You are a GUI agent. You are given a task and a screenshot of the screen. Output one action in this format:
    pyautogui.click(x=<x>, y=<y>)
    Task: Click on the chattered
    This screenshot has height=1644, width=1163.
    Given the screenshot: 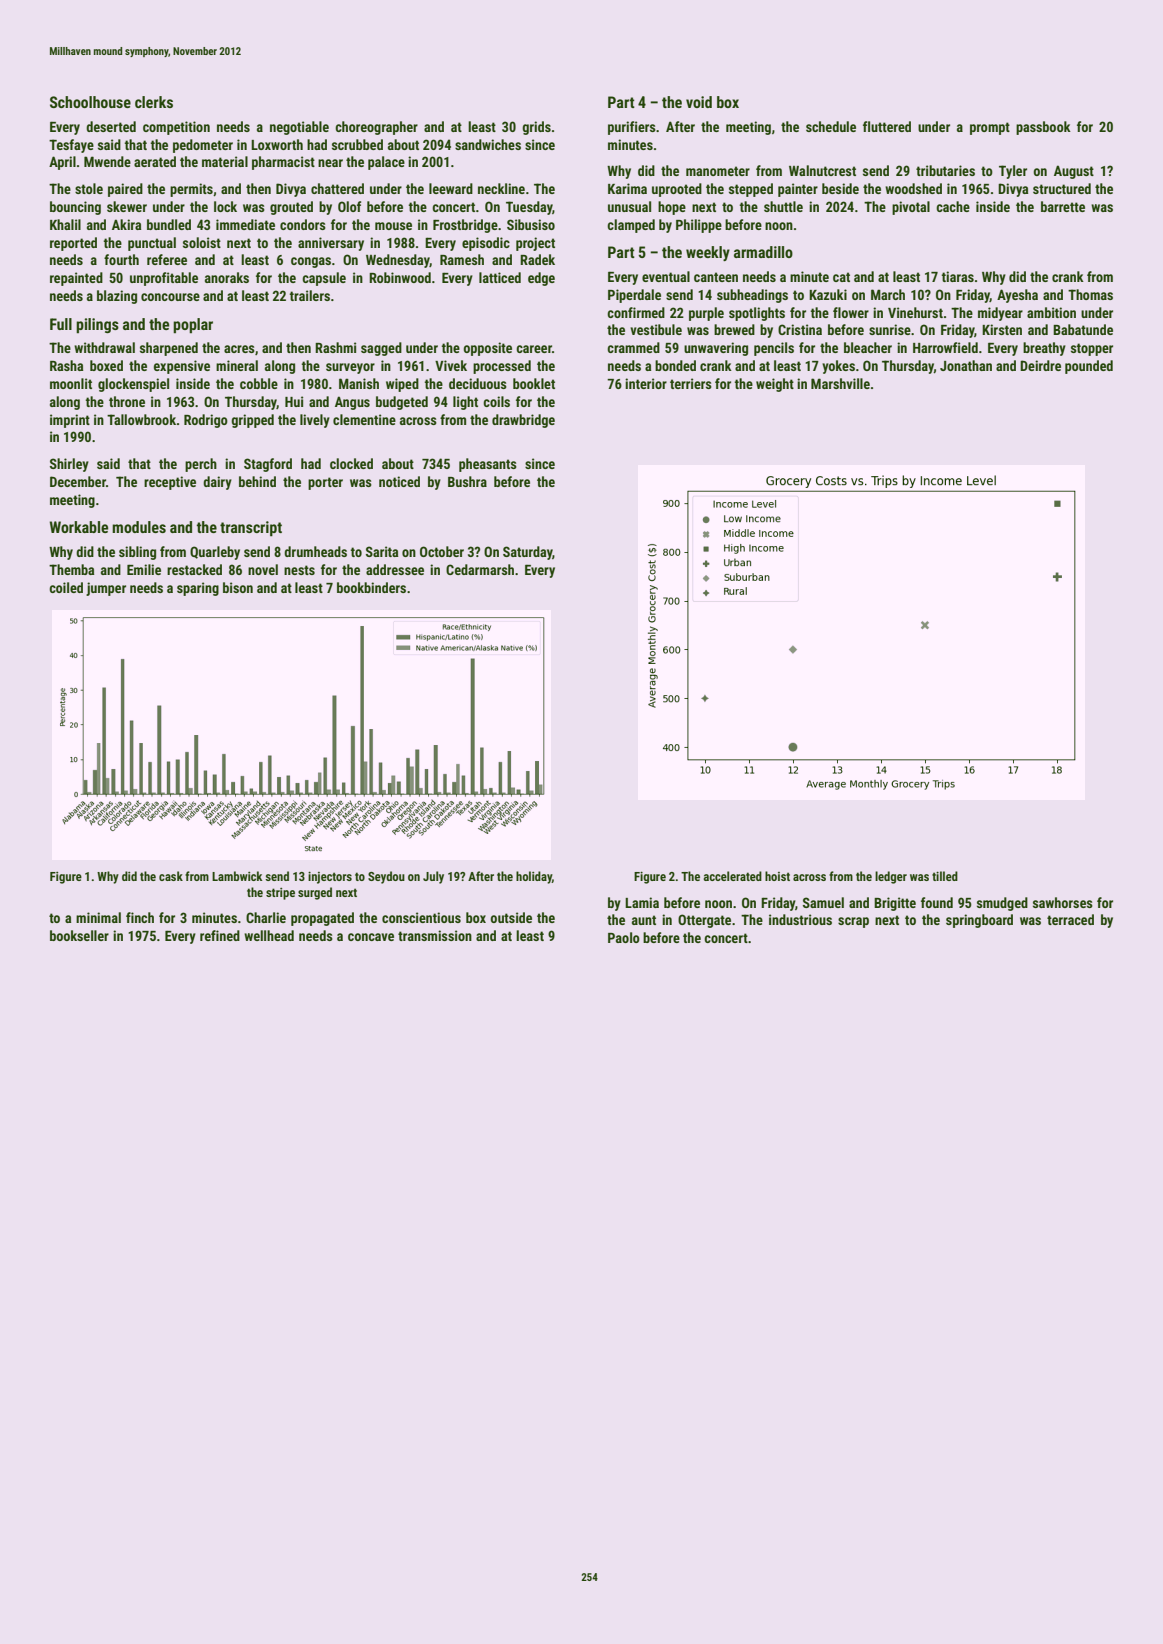 What is the action you would take?
    pyautogui.click(x=337, y=188)
